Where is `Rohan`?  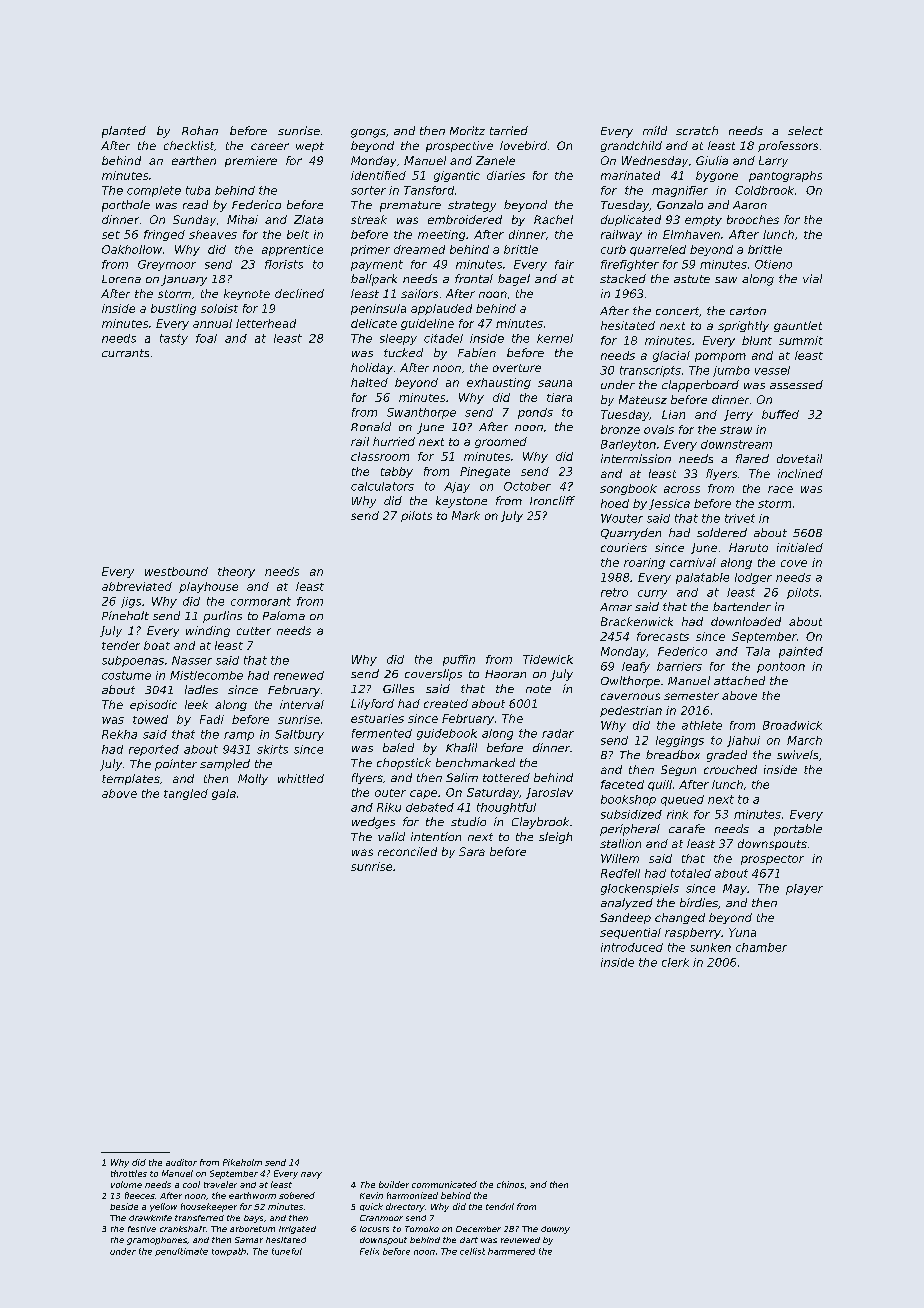 Rohan is located at coordinates (200, 130).
